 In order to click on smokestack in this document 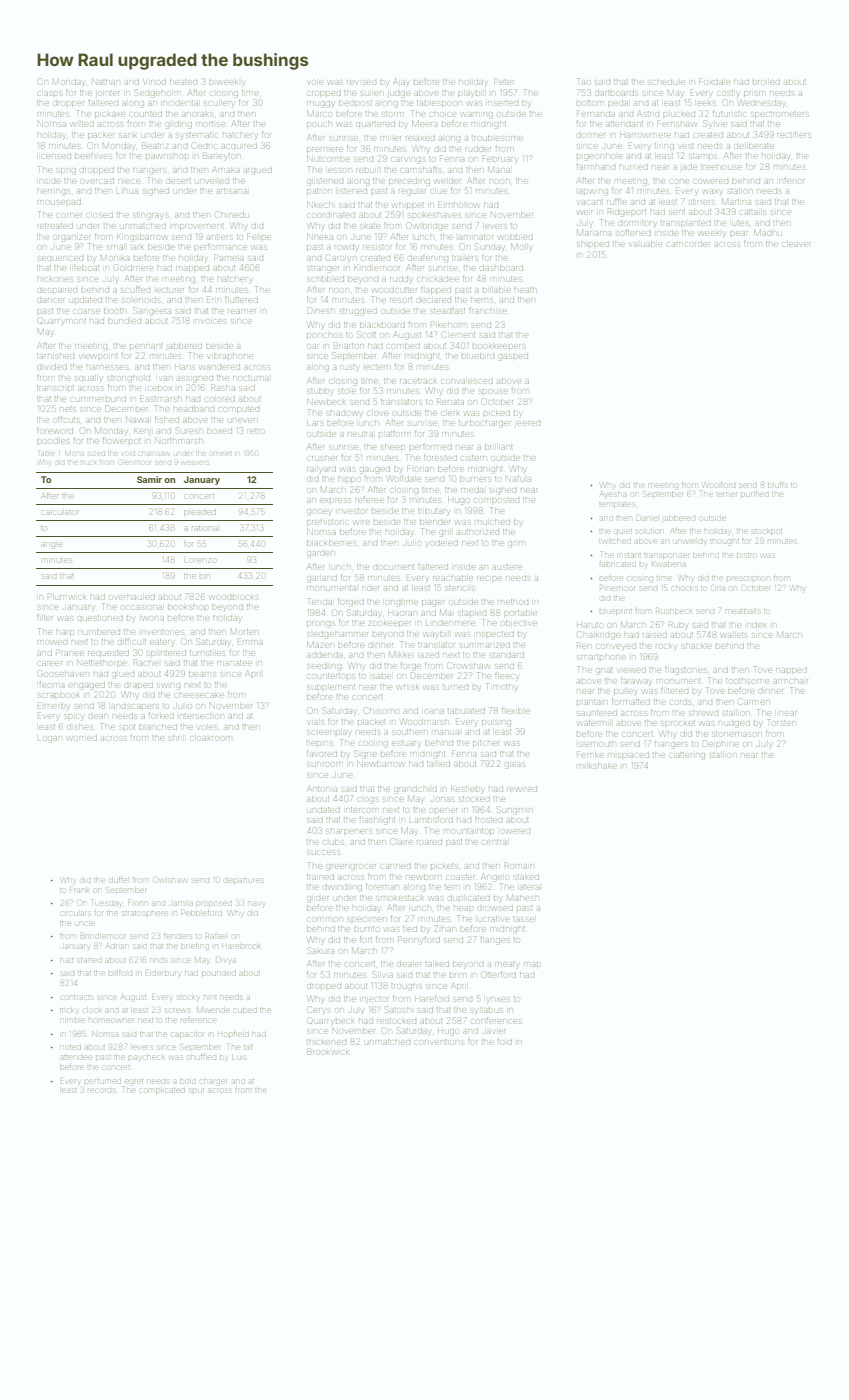, I will do `click(399, 898)`.
